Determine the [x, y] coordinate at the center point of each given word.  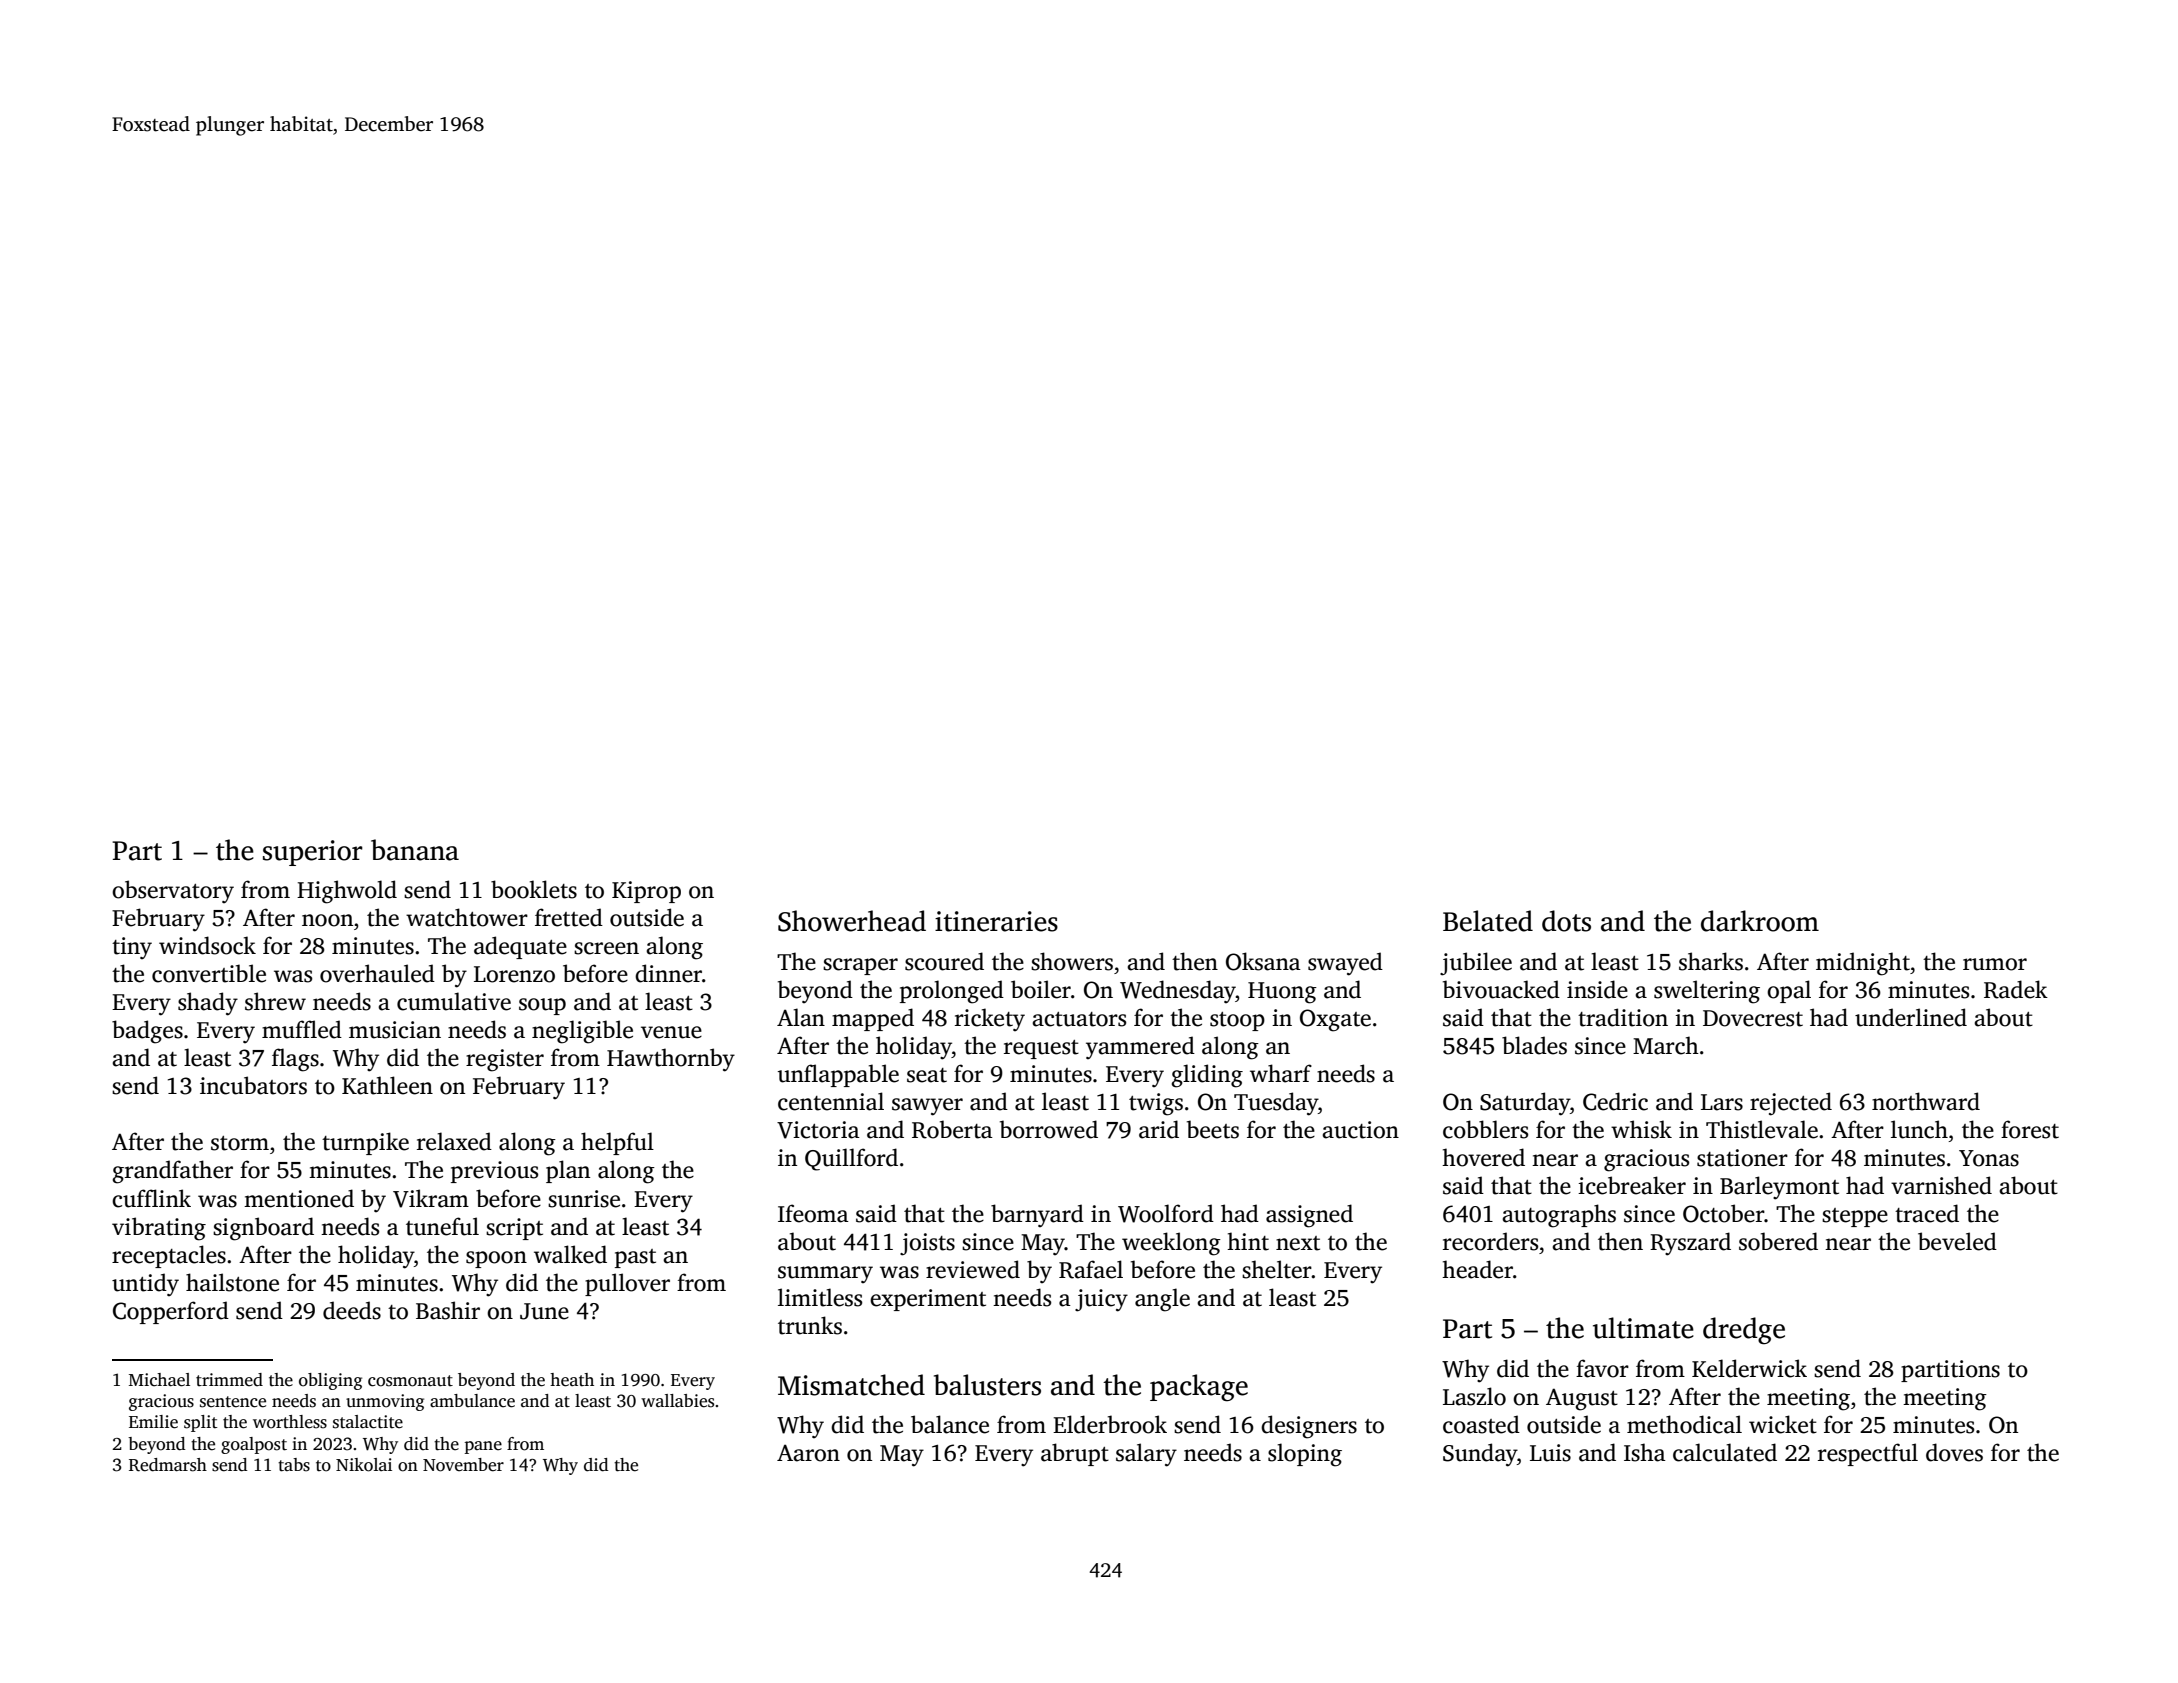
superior [313, 853]
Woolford [1166, 1213]
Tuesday [1276, 1104]
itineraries [996, 921]
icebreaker [1632, 1185]
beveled [1957, 1241]
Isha [1645, 1452]
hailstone [232, 1282]
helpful [617, 1143]
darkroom [1760, 921]
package [1199, 1388]
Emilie [153, 1422]
